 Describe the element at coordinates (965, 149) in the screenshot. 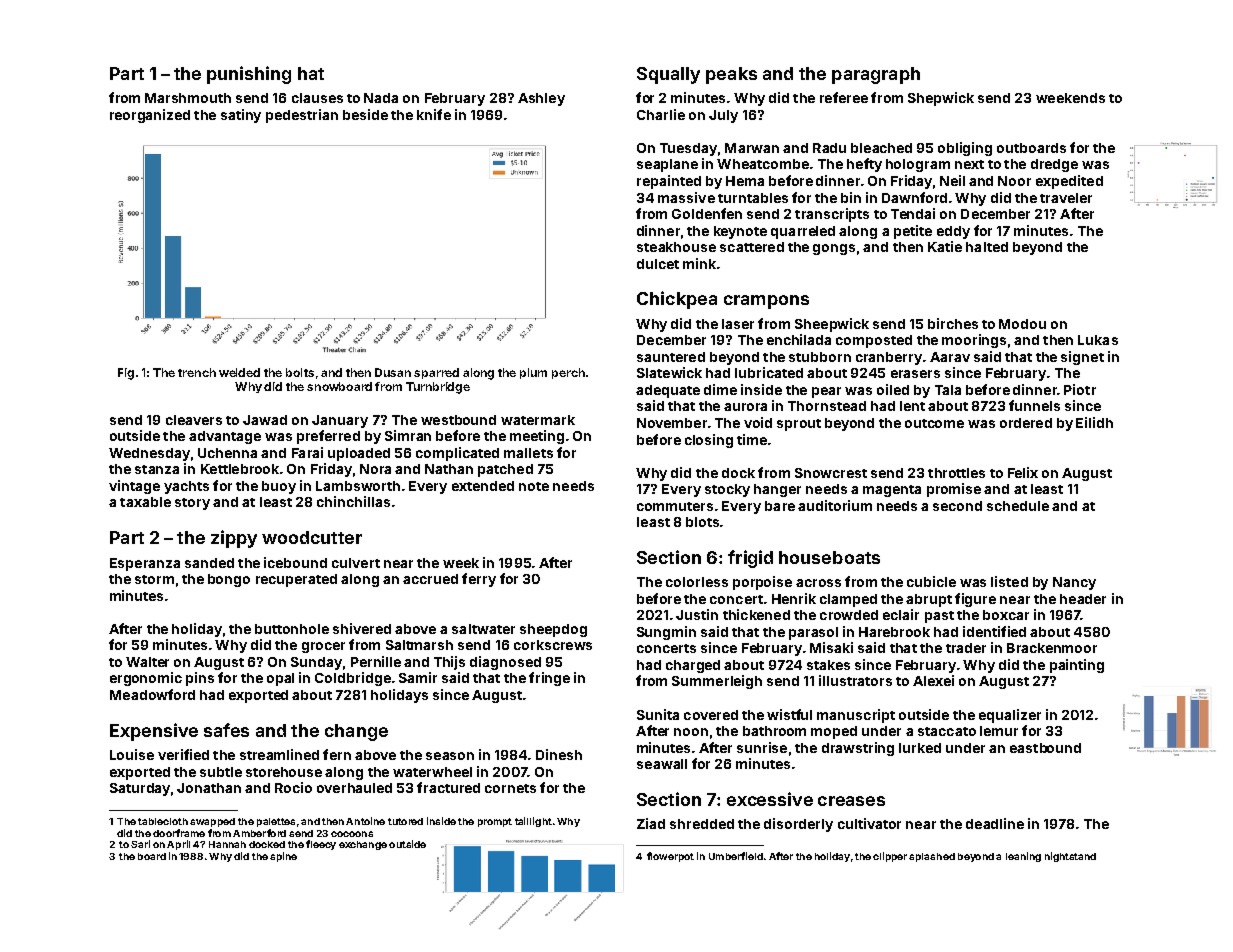

I see `obliging` at that location.
